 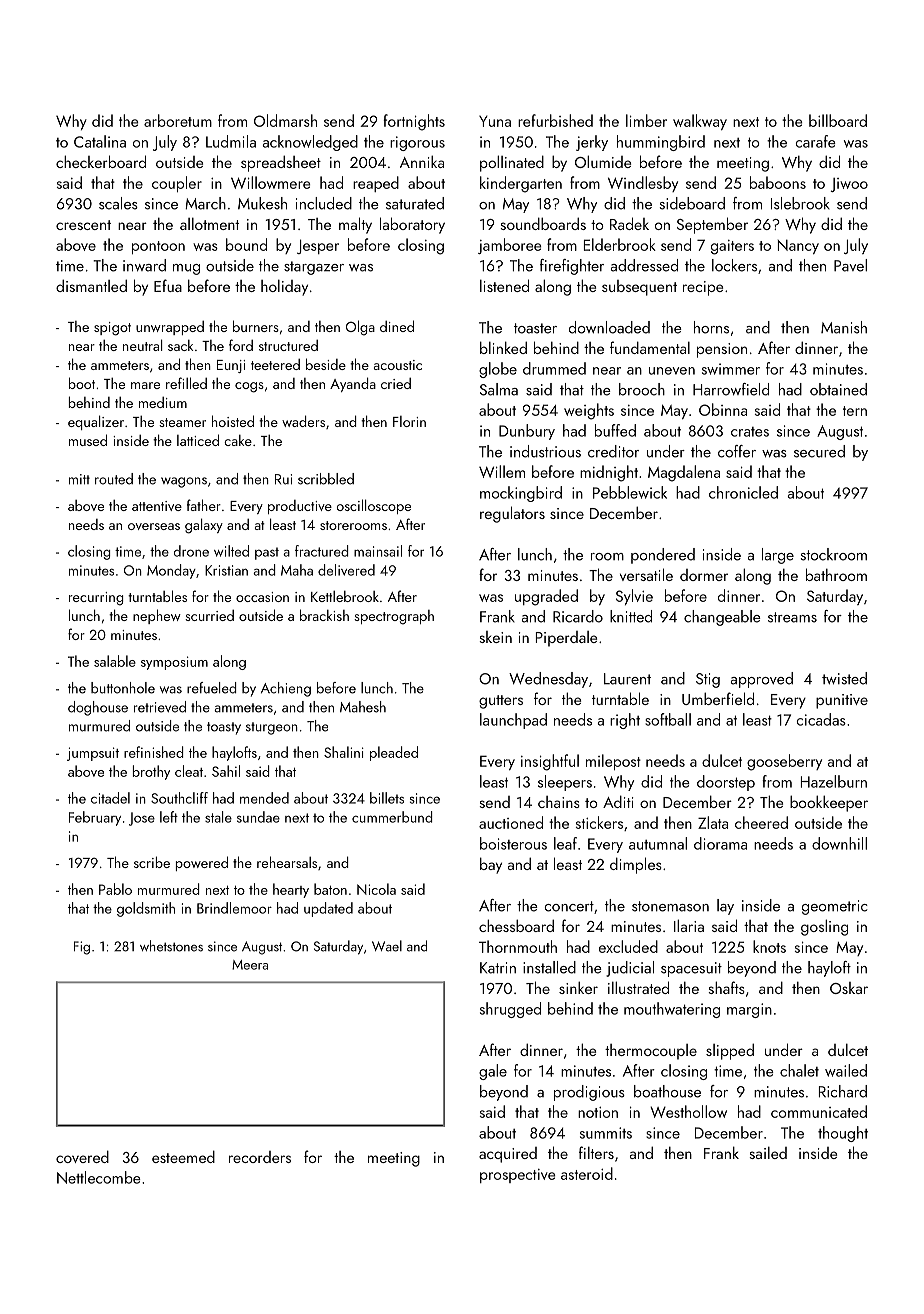 I want to click on Catalina, so click(x=100, y=141).
